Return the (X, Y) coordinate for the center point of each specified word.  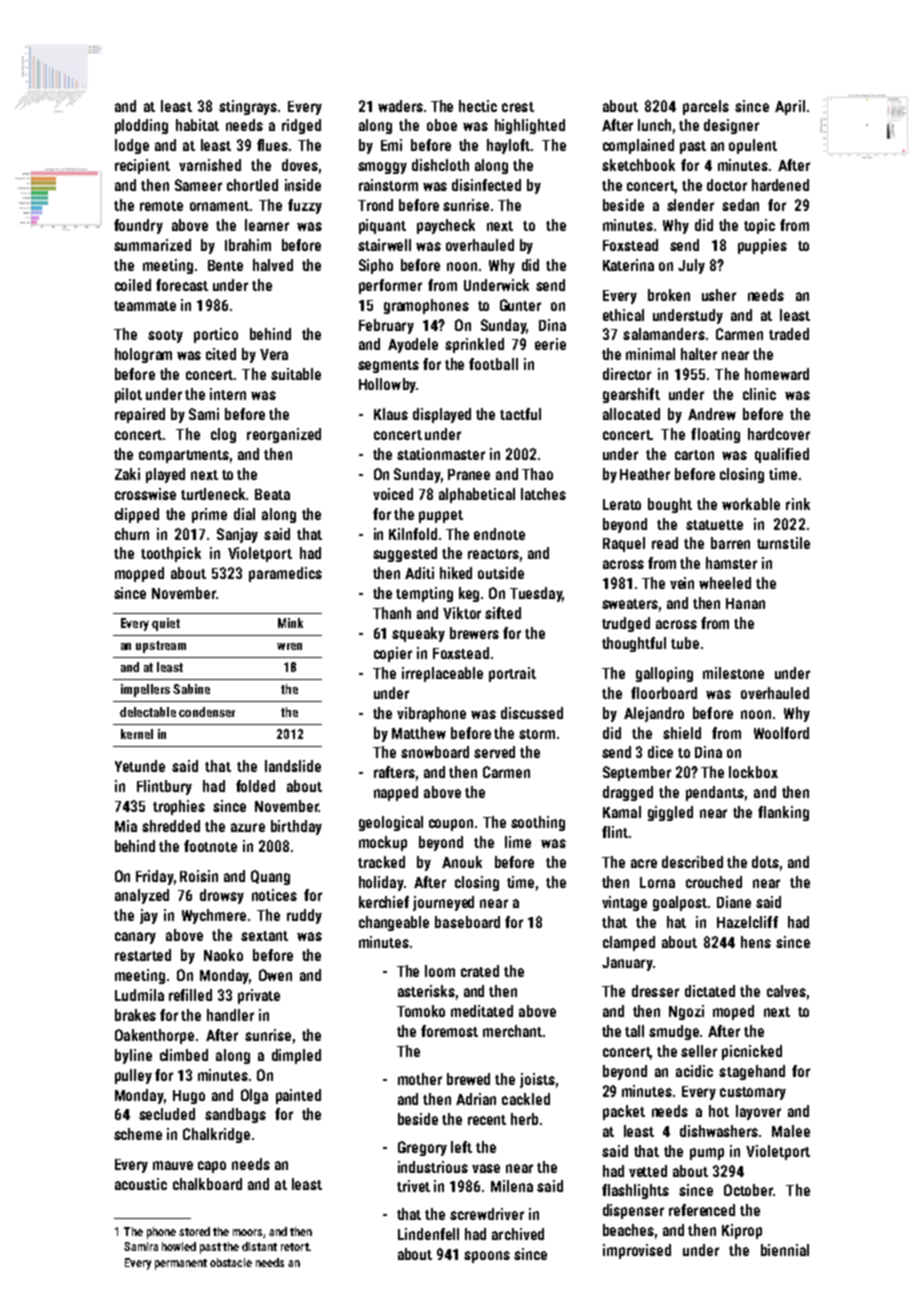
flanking (783, 813)
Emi (391, 145)
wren (289, 646)
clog (223, 435)
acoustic (141, 1184)
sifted (503, 613)
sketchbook (638, 165)
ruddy (304, 916)
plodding (141, 126)
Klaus (391, 414)
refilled (190, 995)
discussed (532, 713)
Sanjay (237, 535)
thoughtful (634, 644)
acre (644, 863)
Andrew (712, 414)
